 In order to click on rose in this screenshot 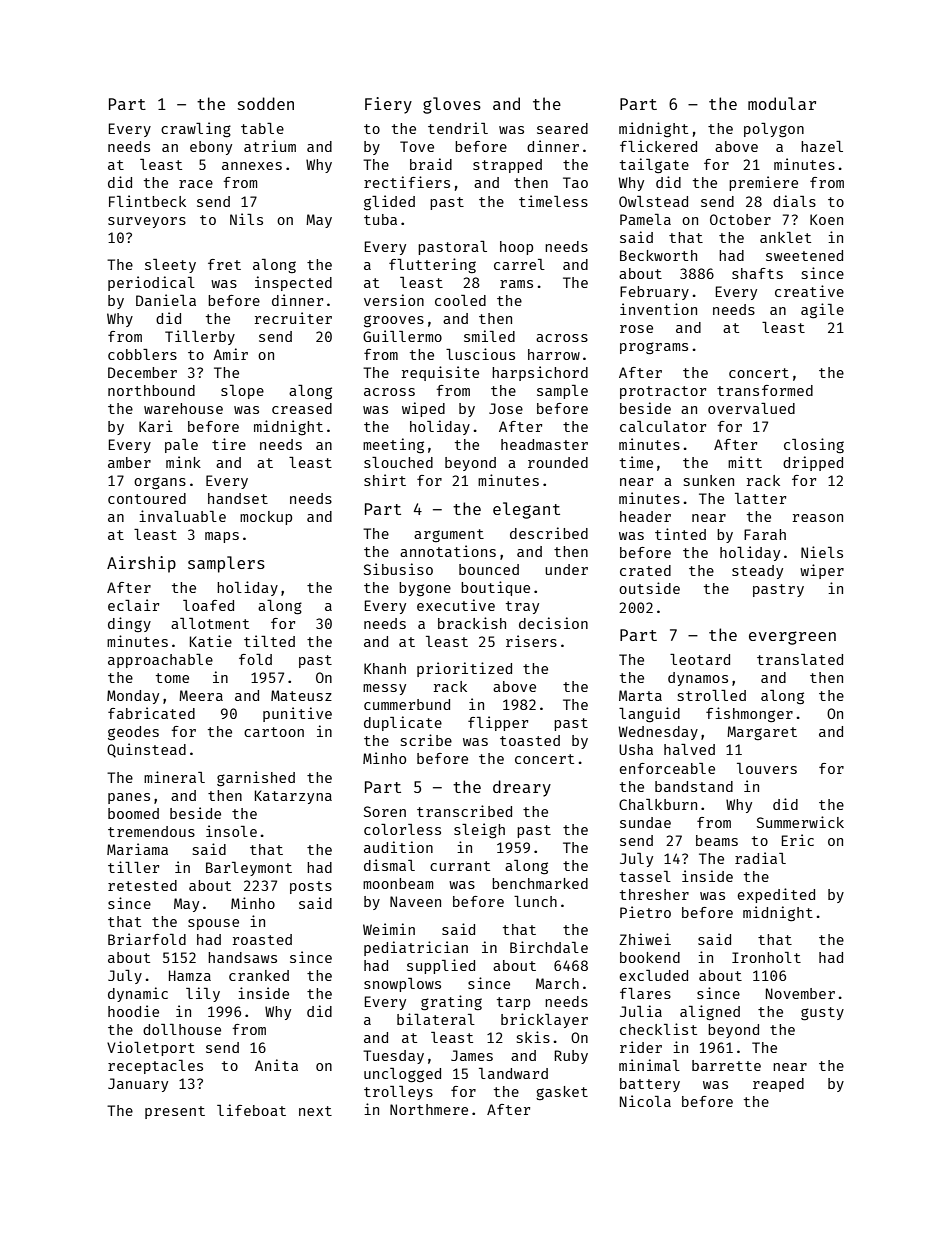, I will do `click(636, 329)`.
